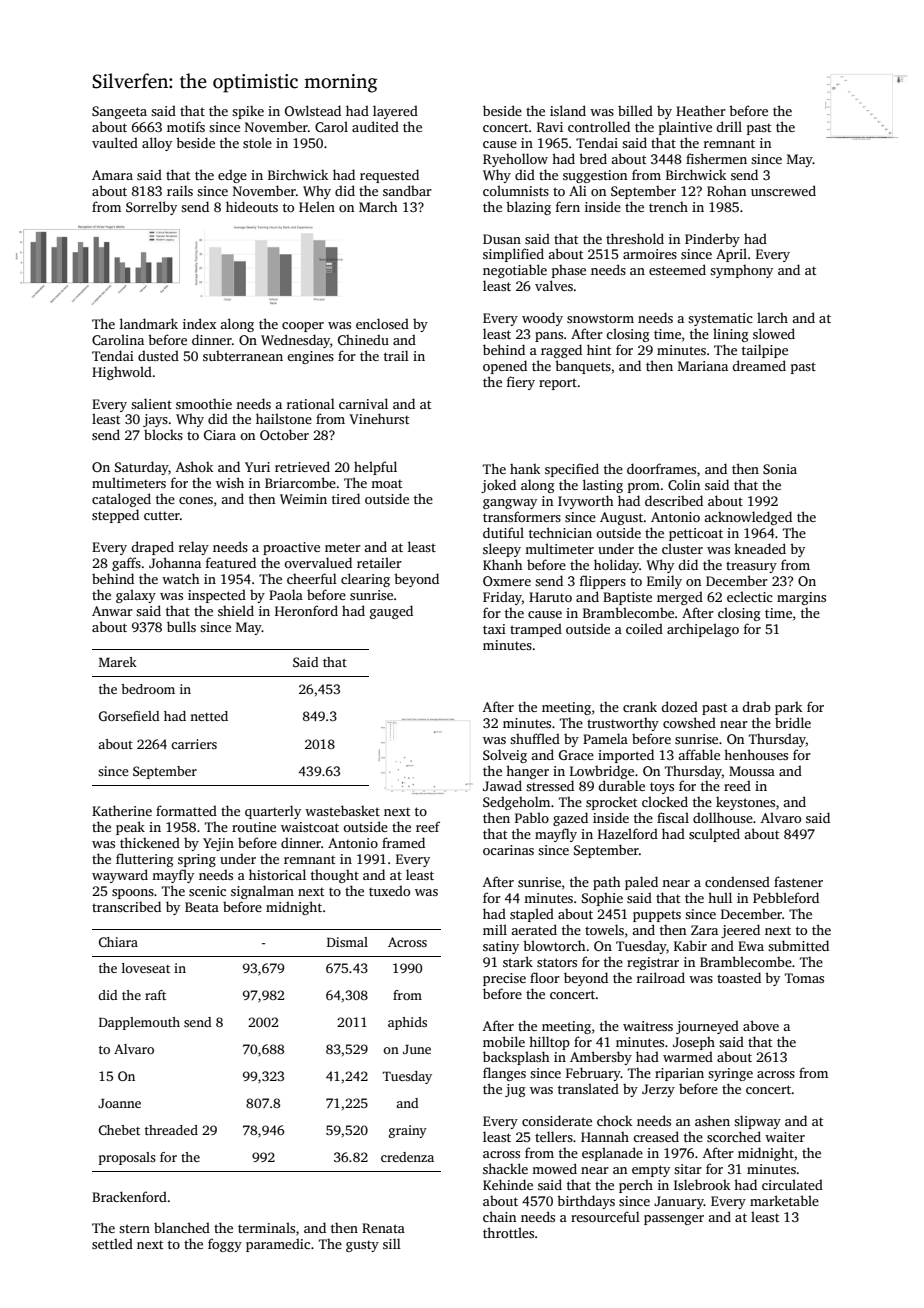 Image resolution: width=924 pixels, height=1308 pixels. Describe the element at coordinates (568, 206) in the document. I see `fern` at that location.
